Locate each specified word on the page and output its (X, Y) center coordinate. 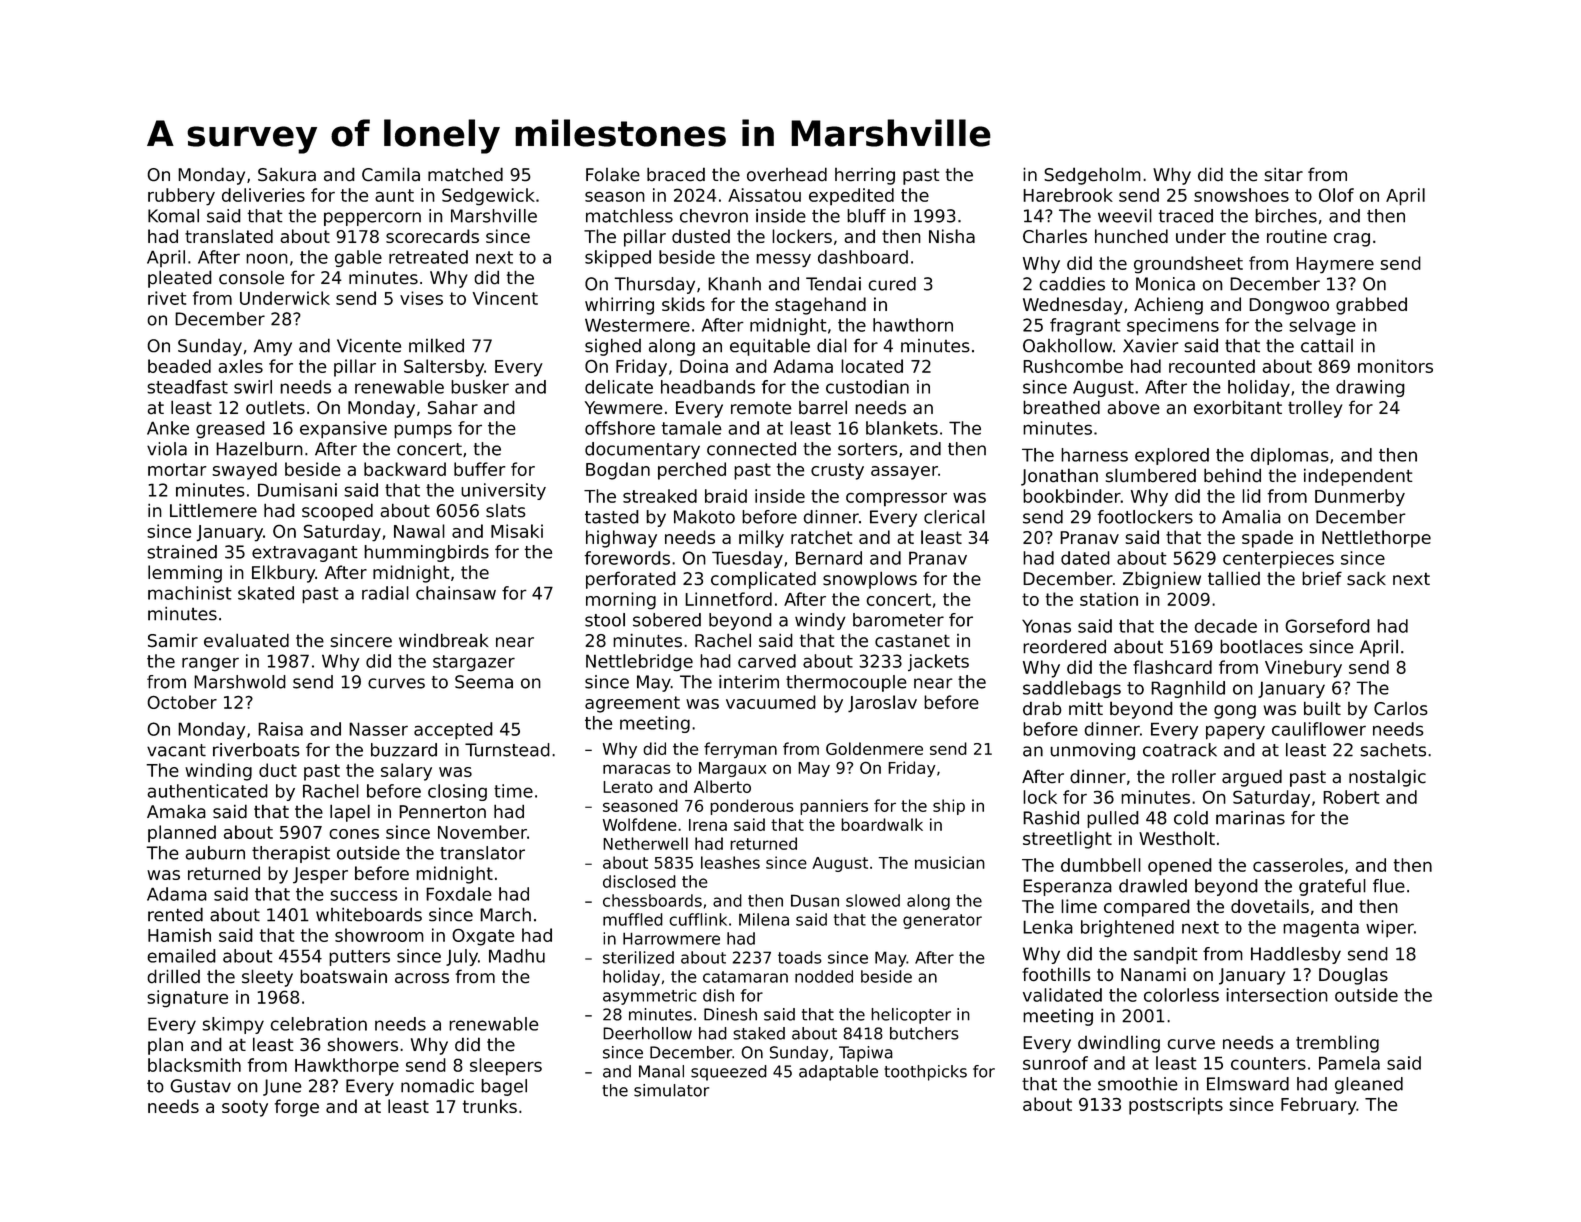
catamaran (745, 977)
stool (605, 620)
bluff (866, 216)
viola (167, 449)
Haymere (1335, 265)
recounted (1212, 366)
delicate (619, 387)
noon (267, 258)
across (422, 978)
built (1322, 708)
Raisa (280, 729)
